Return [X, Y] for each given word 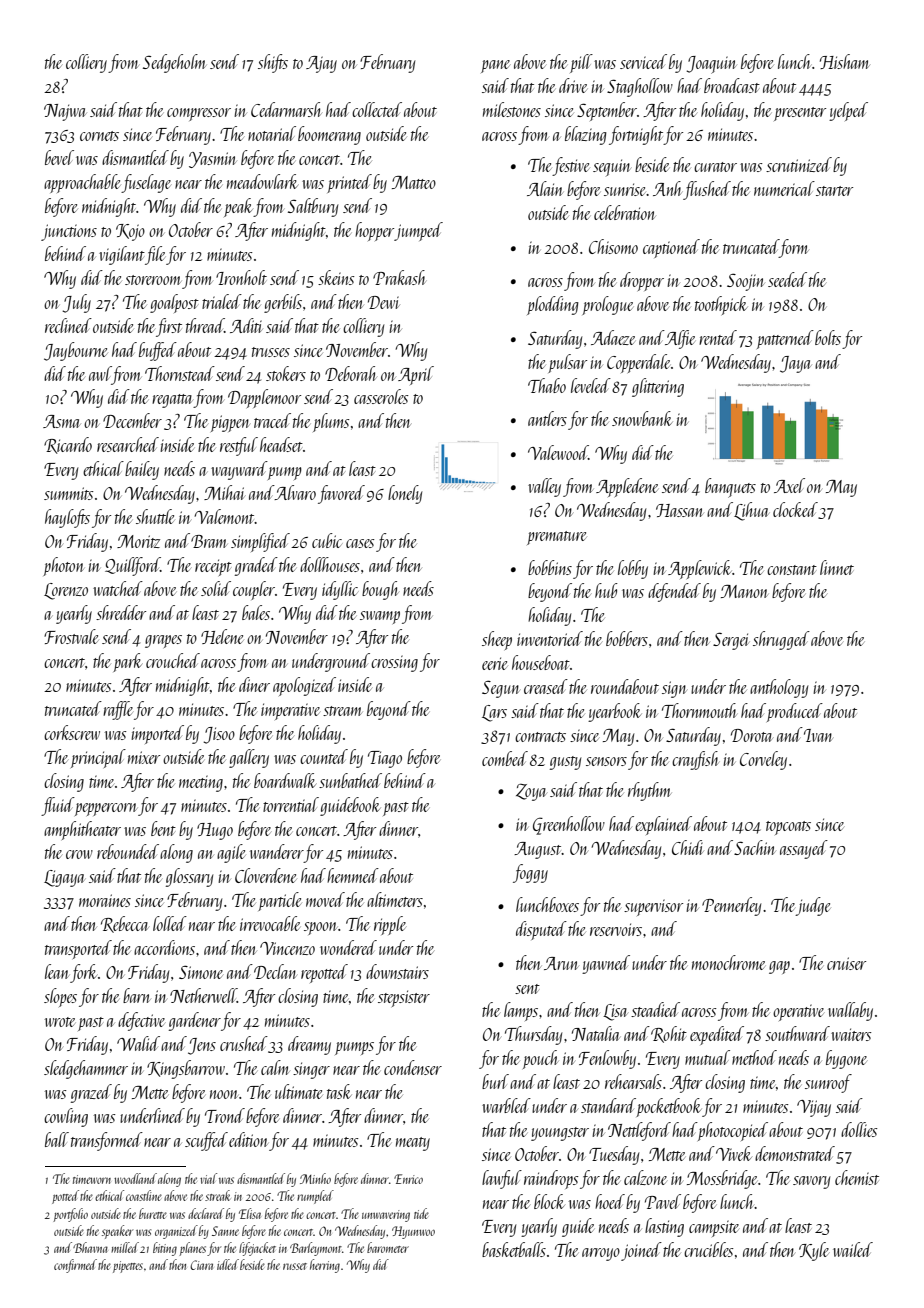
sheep [497, 640]
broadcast [732, 85]
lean [57, 971]
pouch [540, 1059]
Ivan [818, 735]
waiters [851, 1034]
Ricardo [68, 445]
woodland [135, 1178]
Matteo [414, 182]
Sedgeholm [174, 63]
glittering [658, 387]
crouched [173, 660]
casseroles [381, 396]
